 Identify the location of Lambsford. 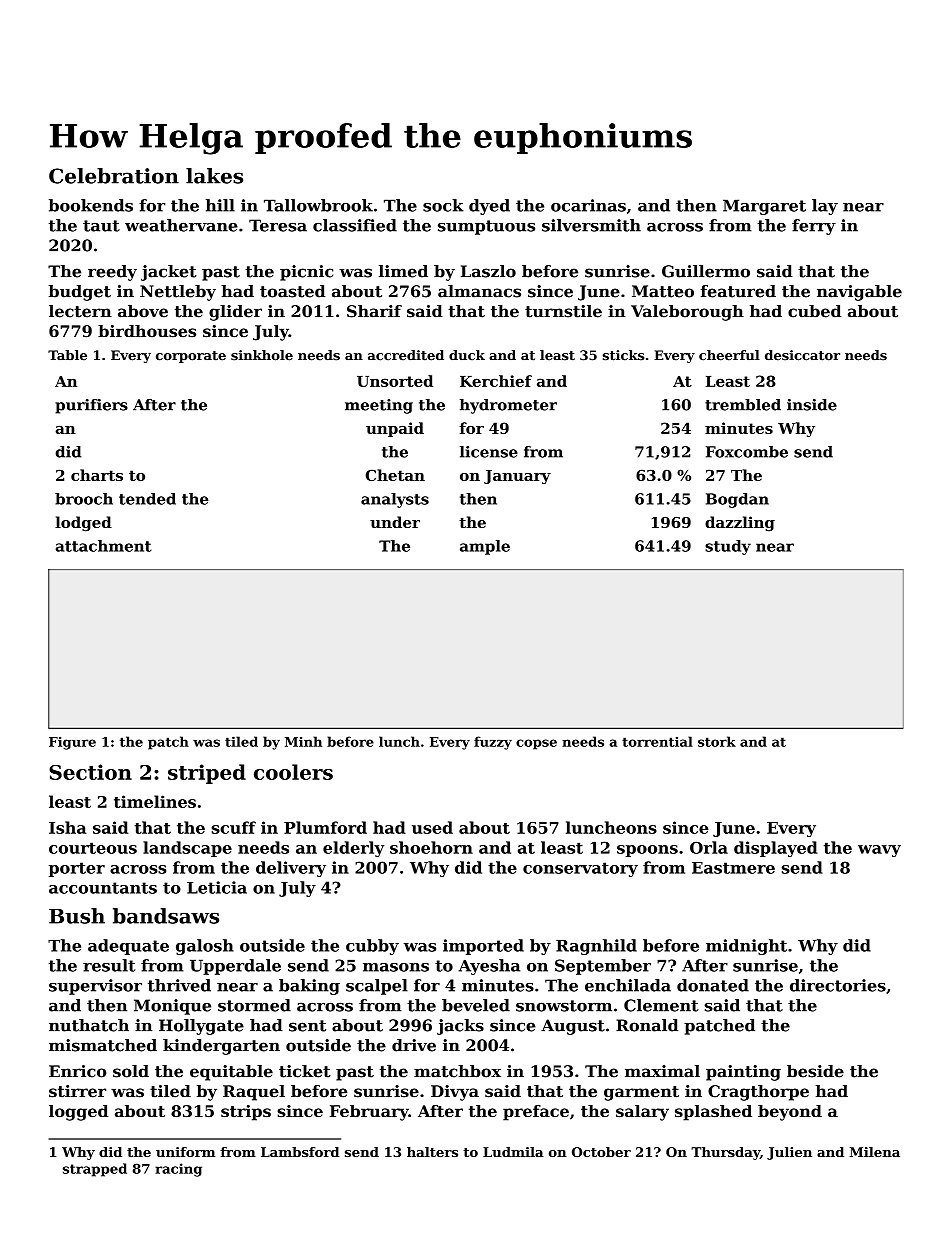
(300, 1152).
